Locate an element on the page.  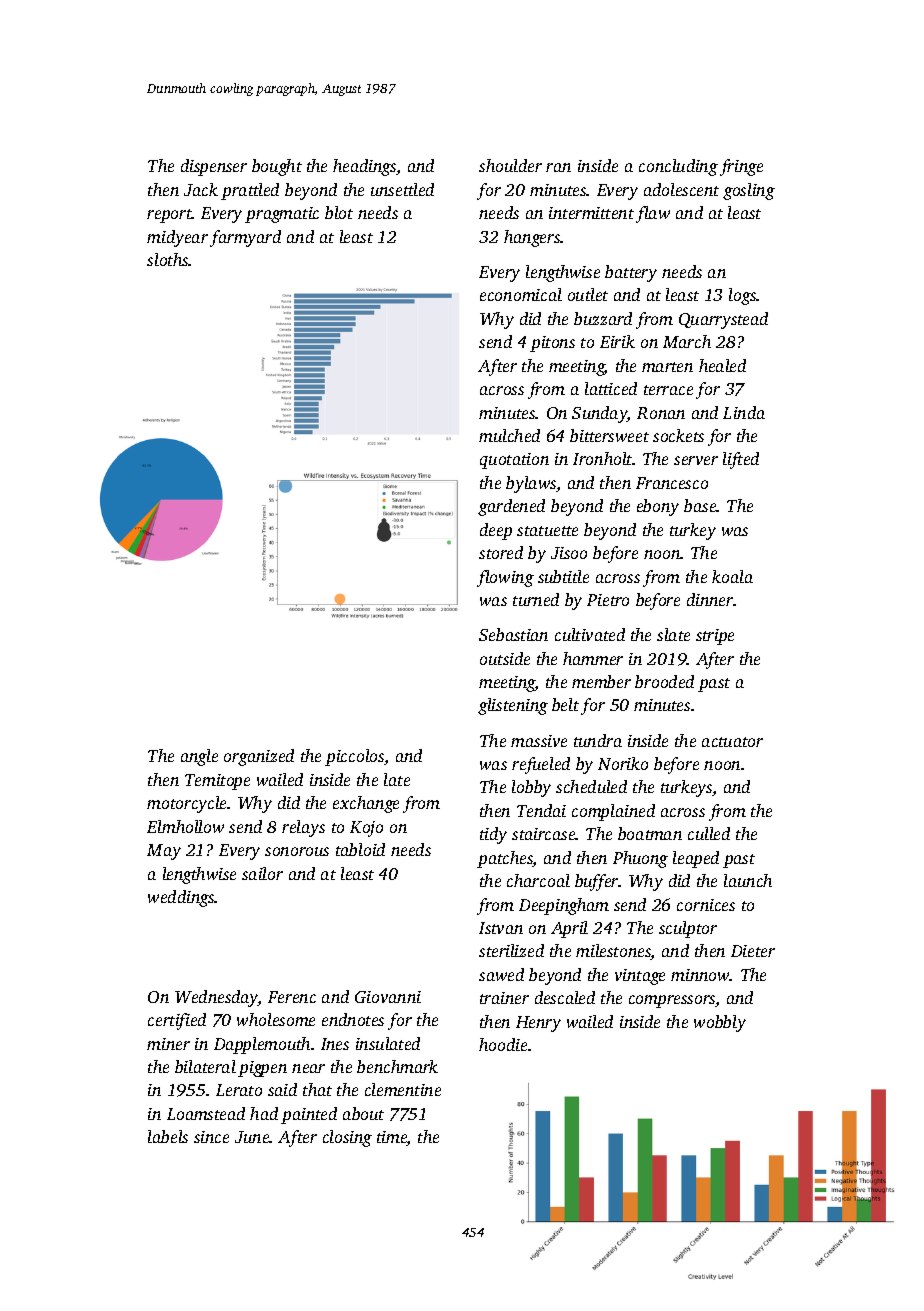
terrace is located at coordinates (668, 390).
